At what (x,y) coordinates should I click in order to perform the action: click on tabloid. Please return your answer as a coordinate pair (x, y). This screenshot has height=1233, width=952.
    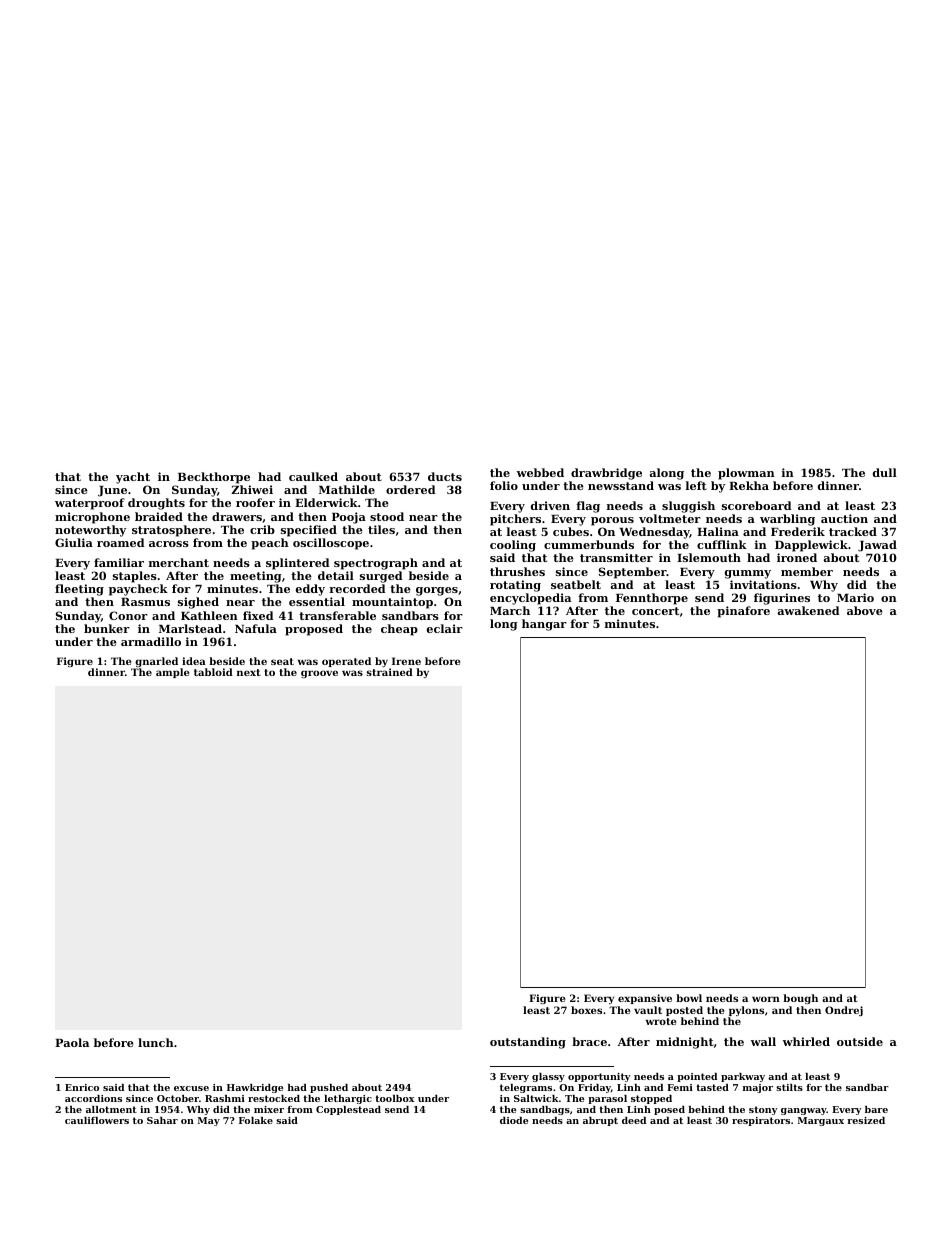
    Looking at the image, I should click on (213, 672).
